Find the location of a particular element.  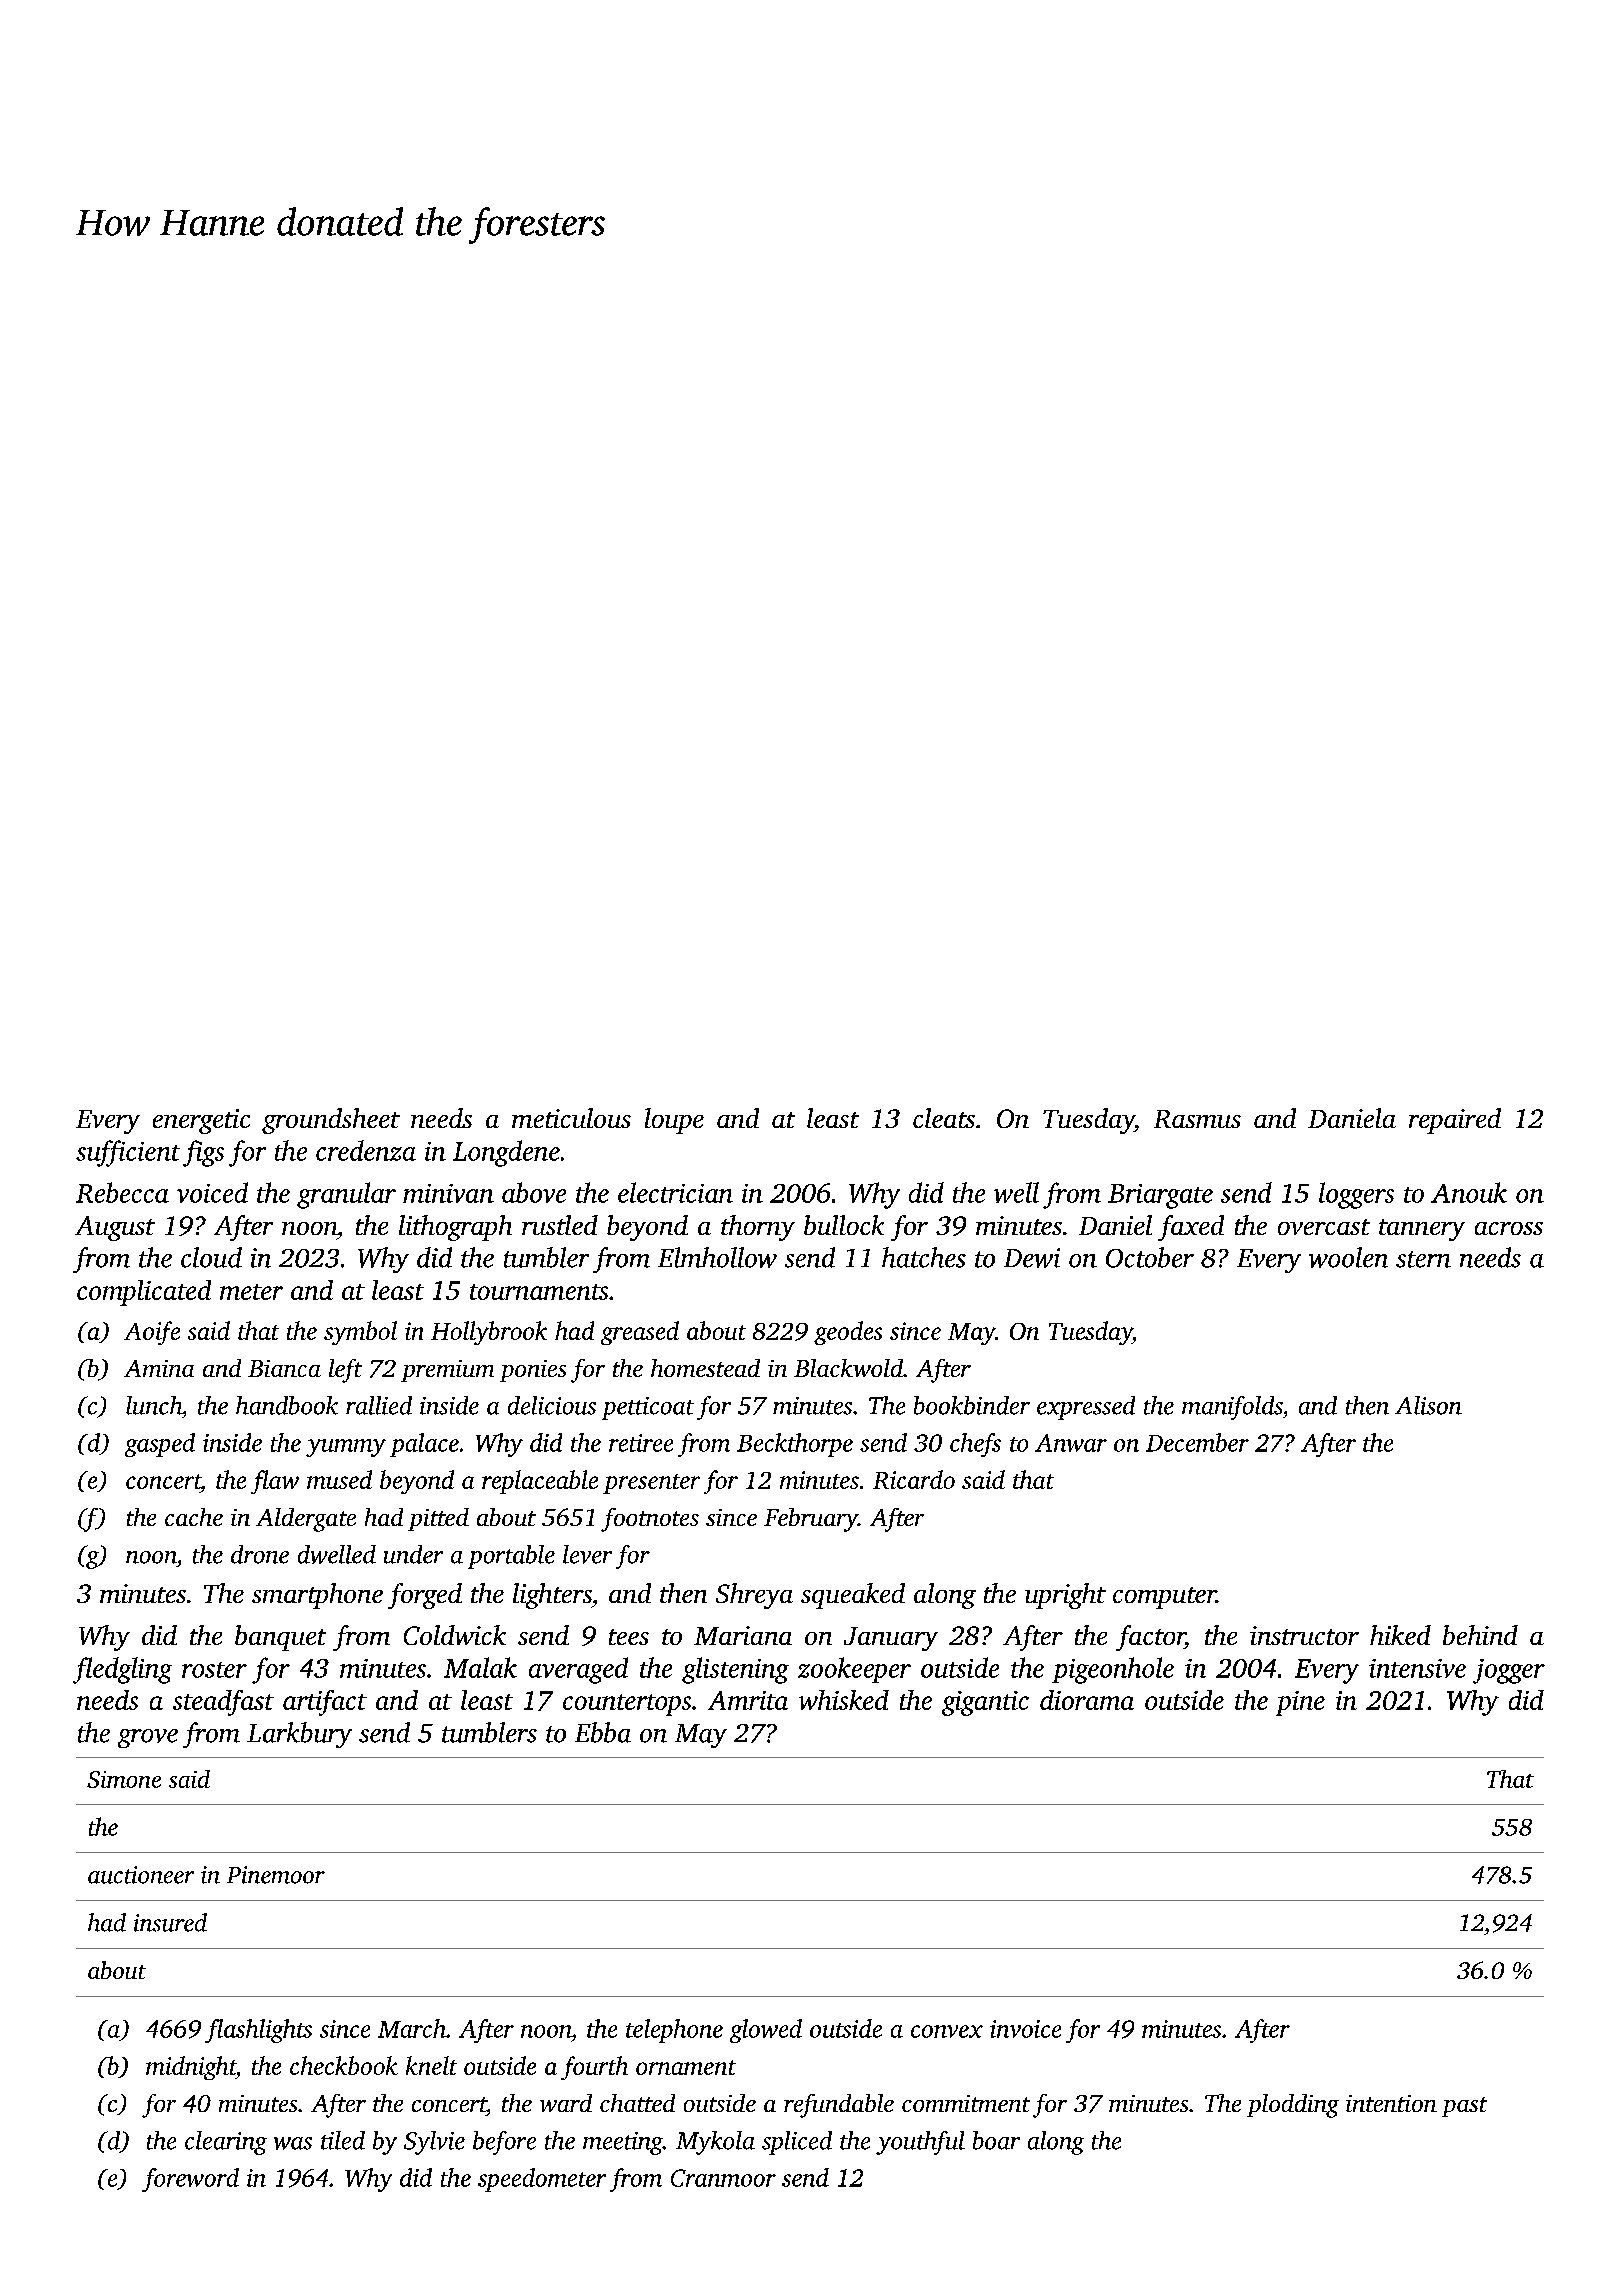

foreword is located at coordinates (190, 2180).
